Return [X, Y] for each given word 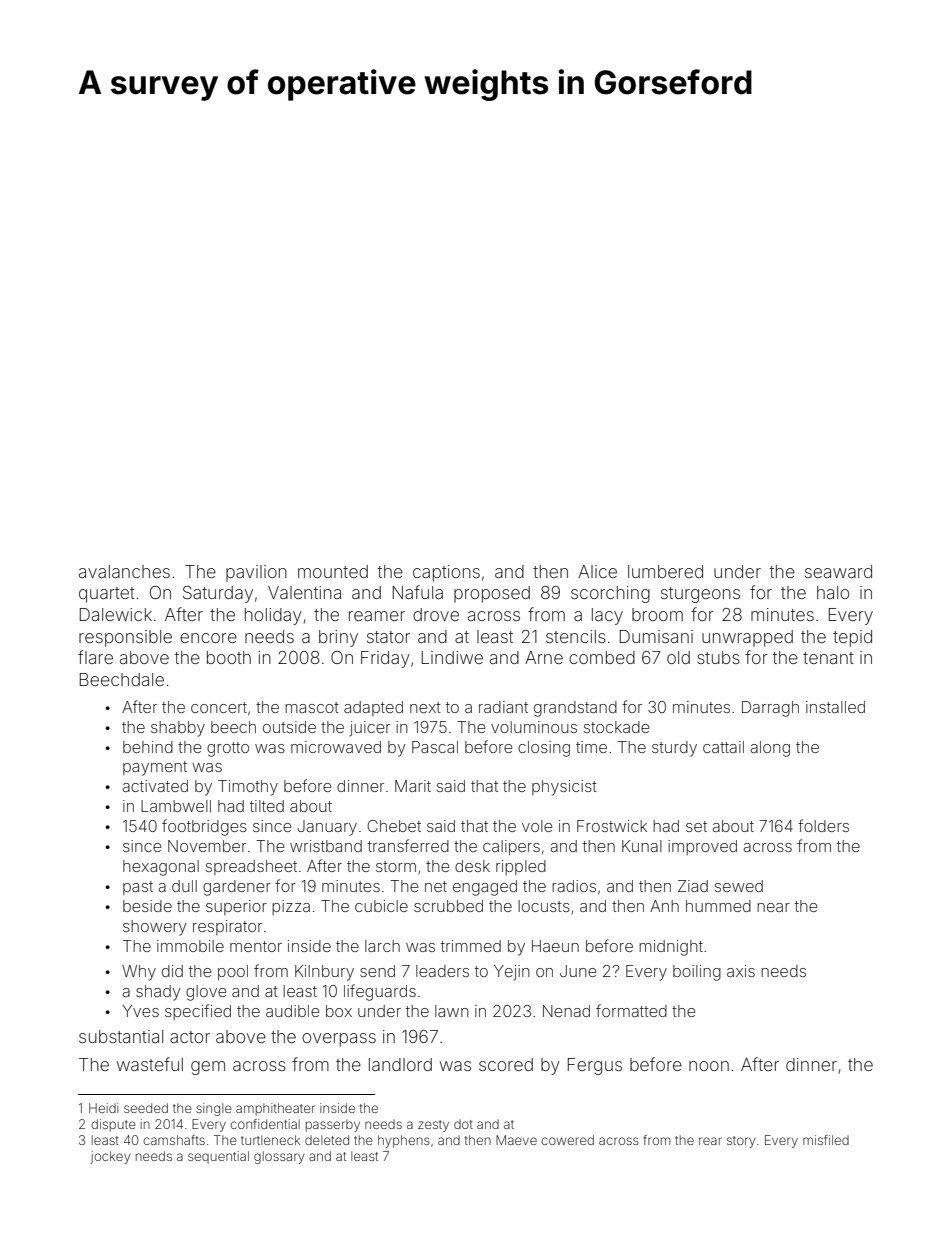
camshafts [174, 1140]
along [770, 749]
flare [95, 657]
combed [602, 657]
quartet [107, 595]
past [138, 888]
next [425, 707]
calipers [511, 847]
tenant [828, 658]
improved [702, 847]
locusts [544, 906]
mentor [256, 946]
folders [823, 825]
